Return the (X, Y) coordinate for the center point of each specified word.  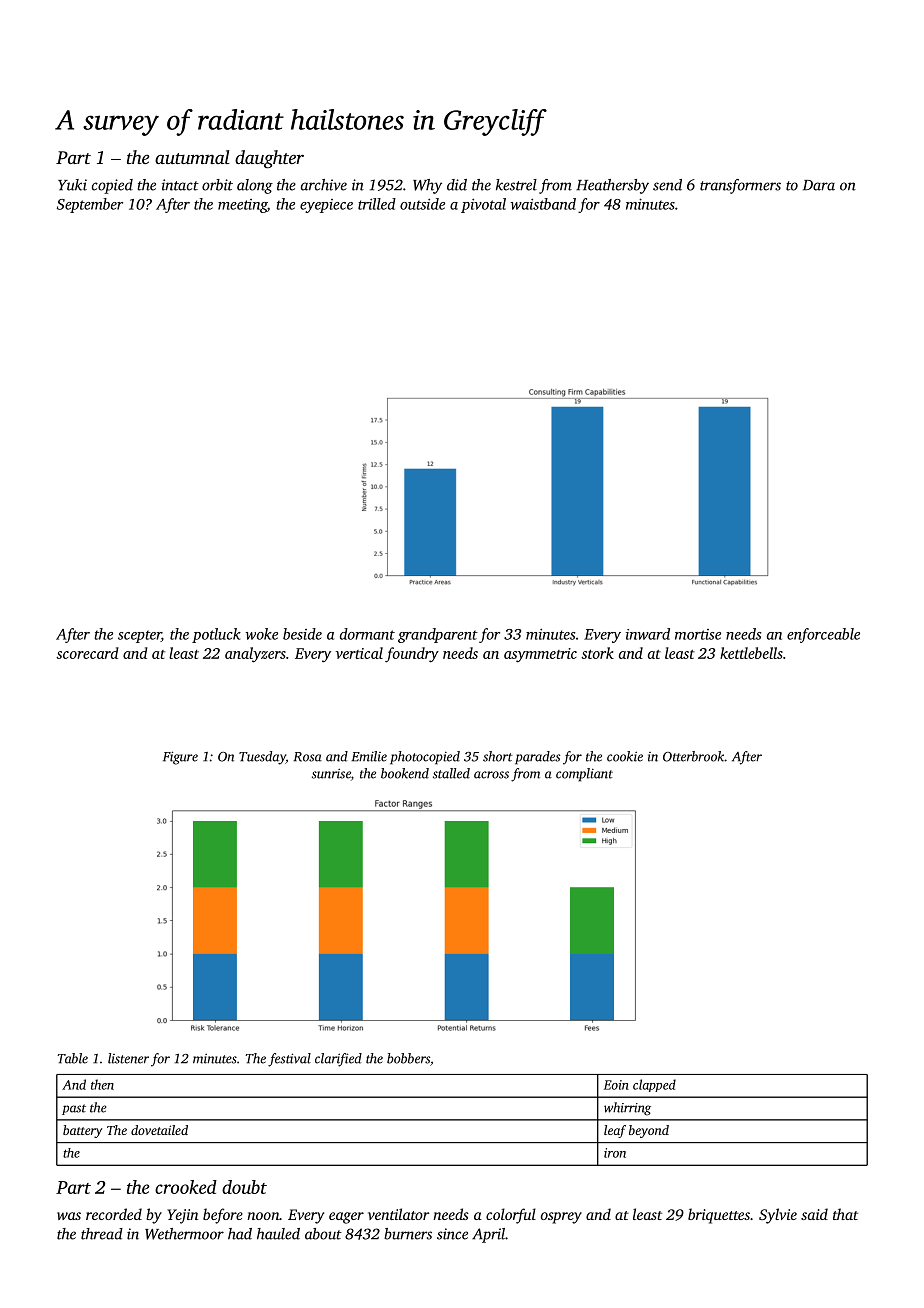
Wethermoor (184, 1234)
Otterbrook (693, 756)
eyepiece (326, 206)
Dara (819, 185)
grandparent (438, 635)
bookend (405, 773)
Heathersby (612, 186)
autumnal (192, 157)
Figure (180, 758)
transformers (740, 186)
